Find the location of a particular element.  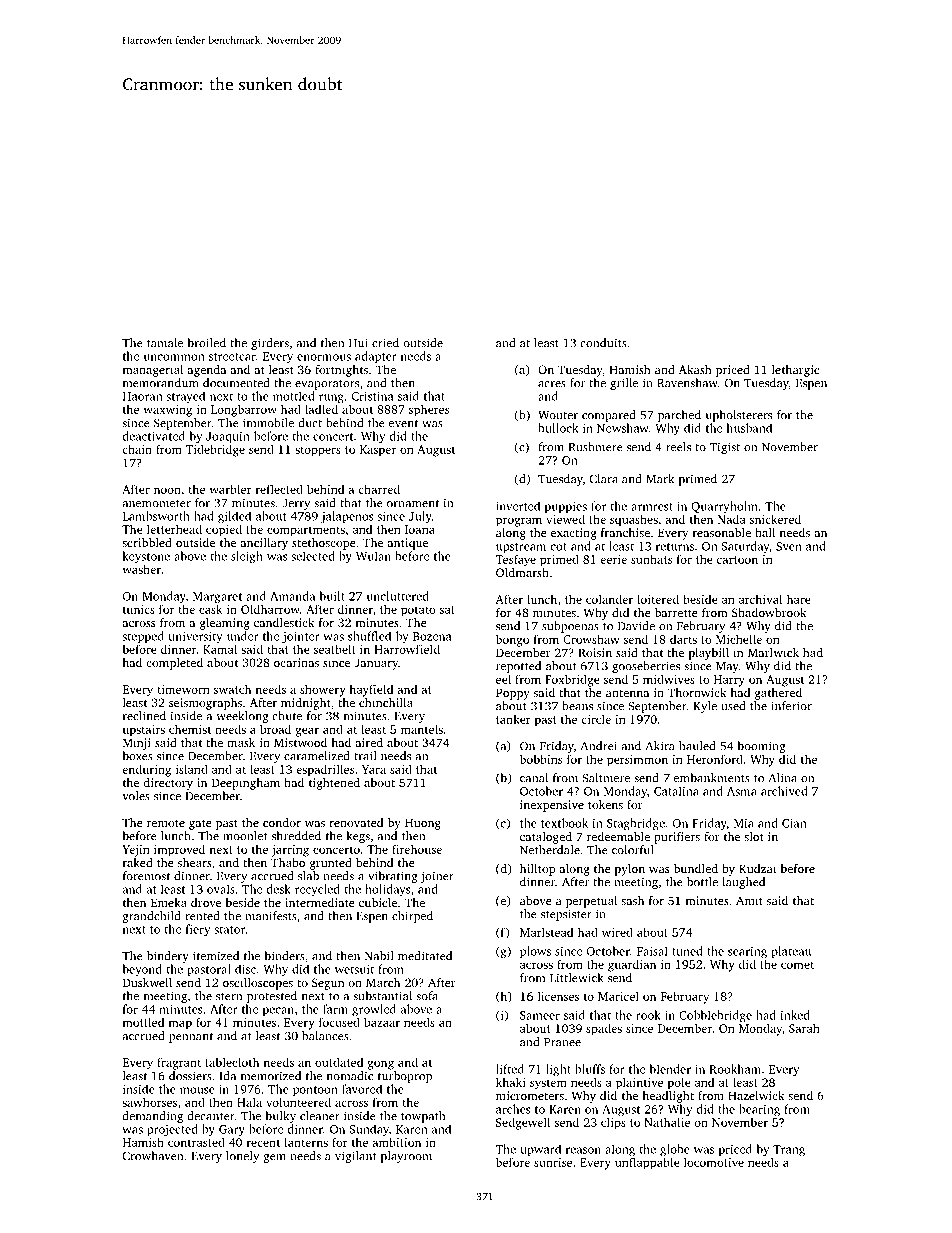

girders is located at coordinates (270, 344).
